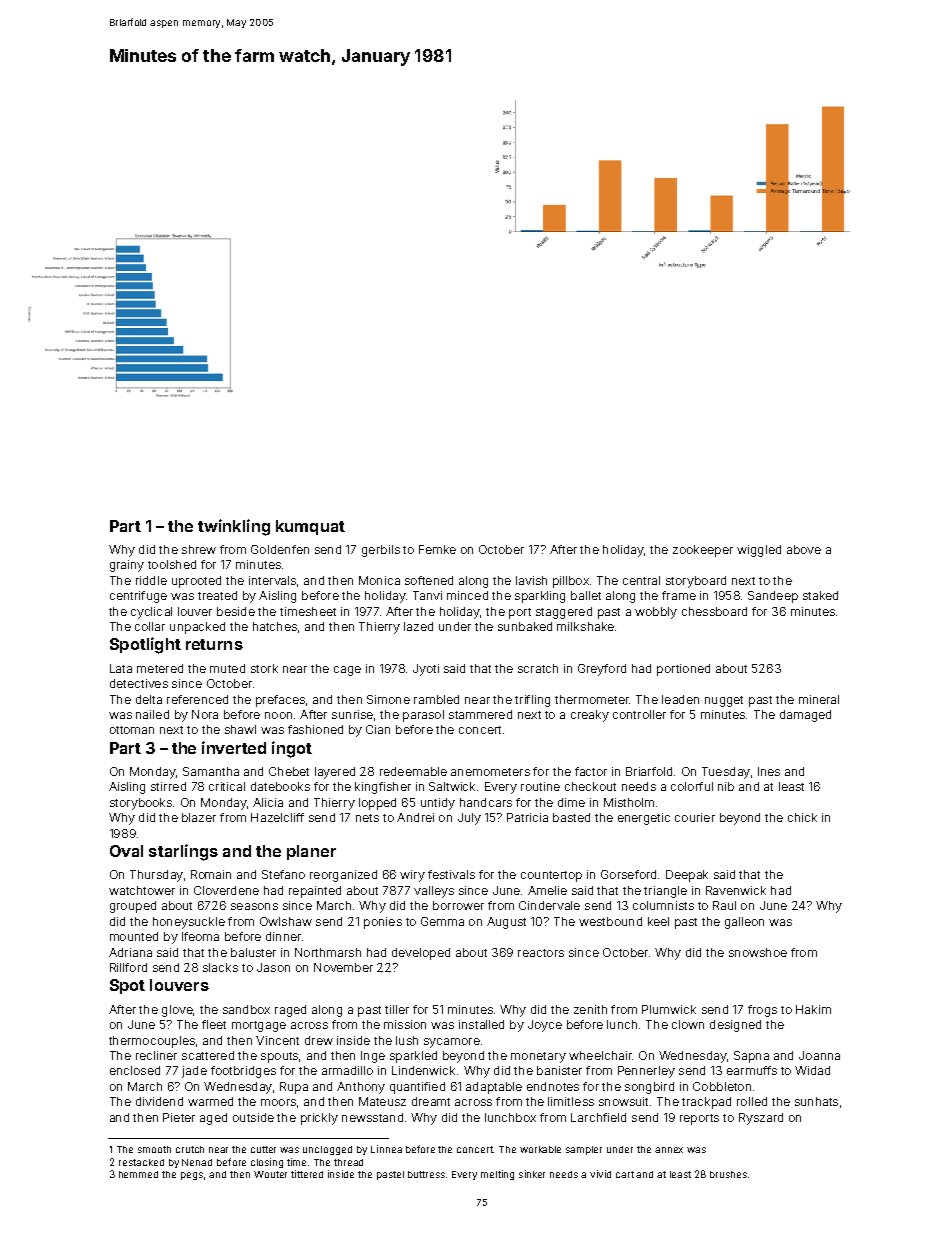 Image resolution: width=952 pixels, height=1233 pixels. I want to click on basted, so click(571, 817).
